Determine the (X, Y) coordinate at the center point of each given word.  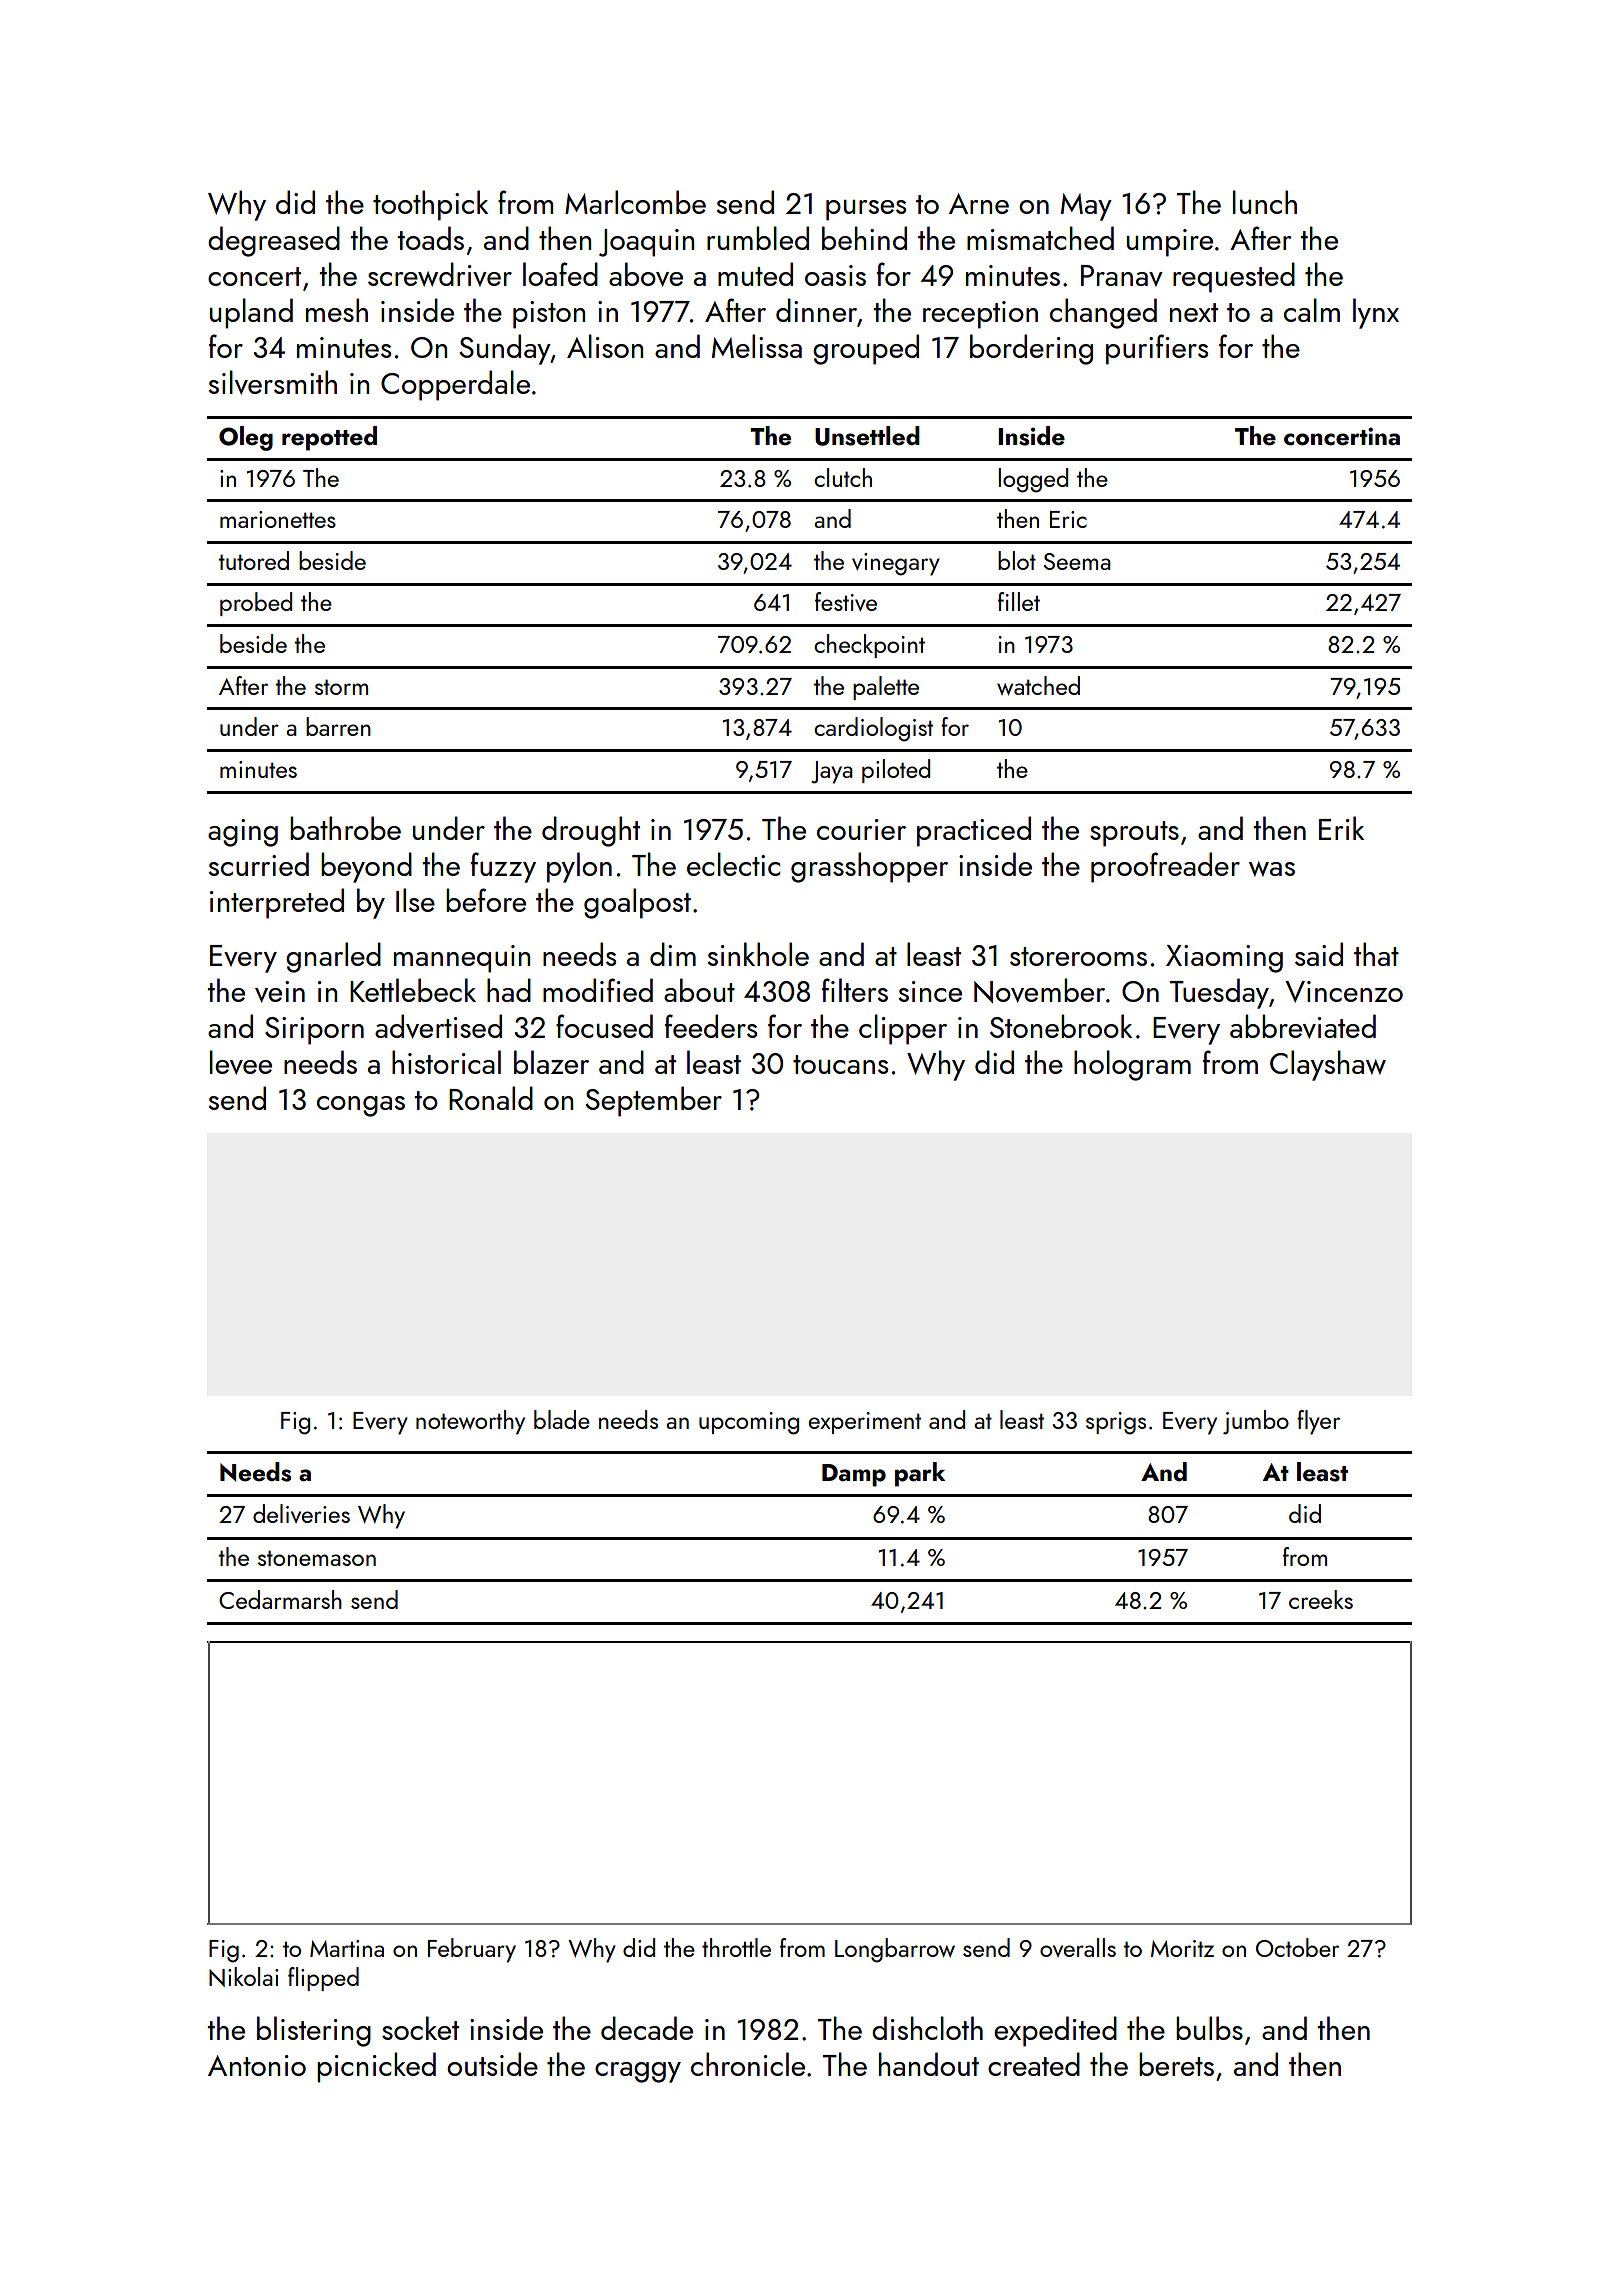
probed (256, 604)
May (1086, 207)
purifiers (1157, 349)
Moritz (1182, 1948)
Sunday (505, 349)
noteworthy (470, 1422)
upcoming (749, 1423)
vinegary (896, 564)
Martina (347, 1948)
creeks (1321, 1599)
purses (866, 210)
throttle (736, 1947)
